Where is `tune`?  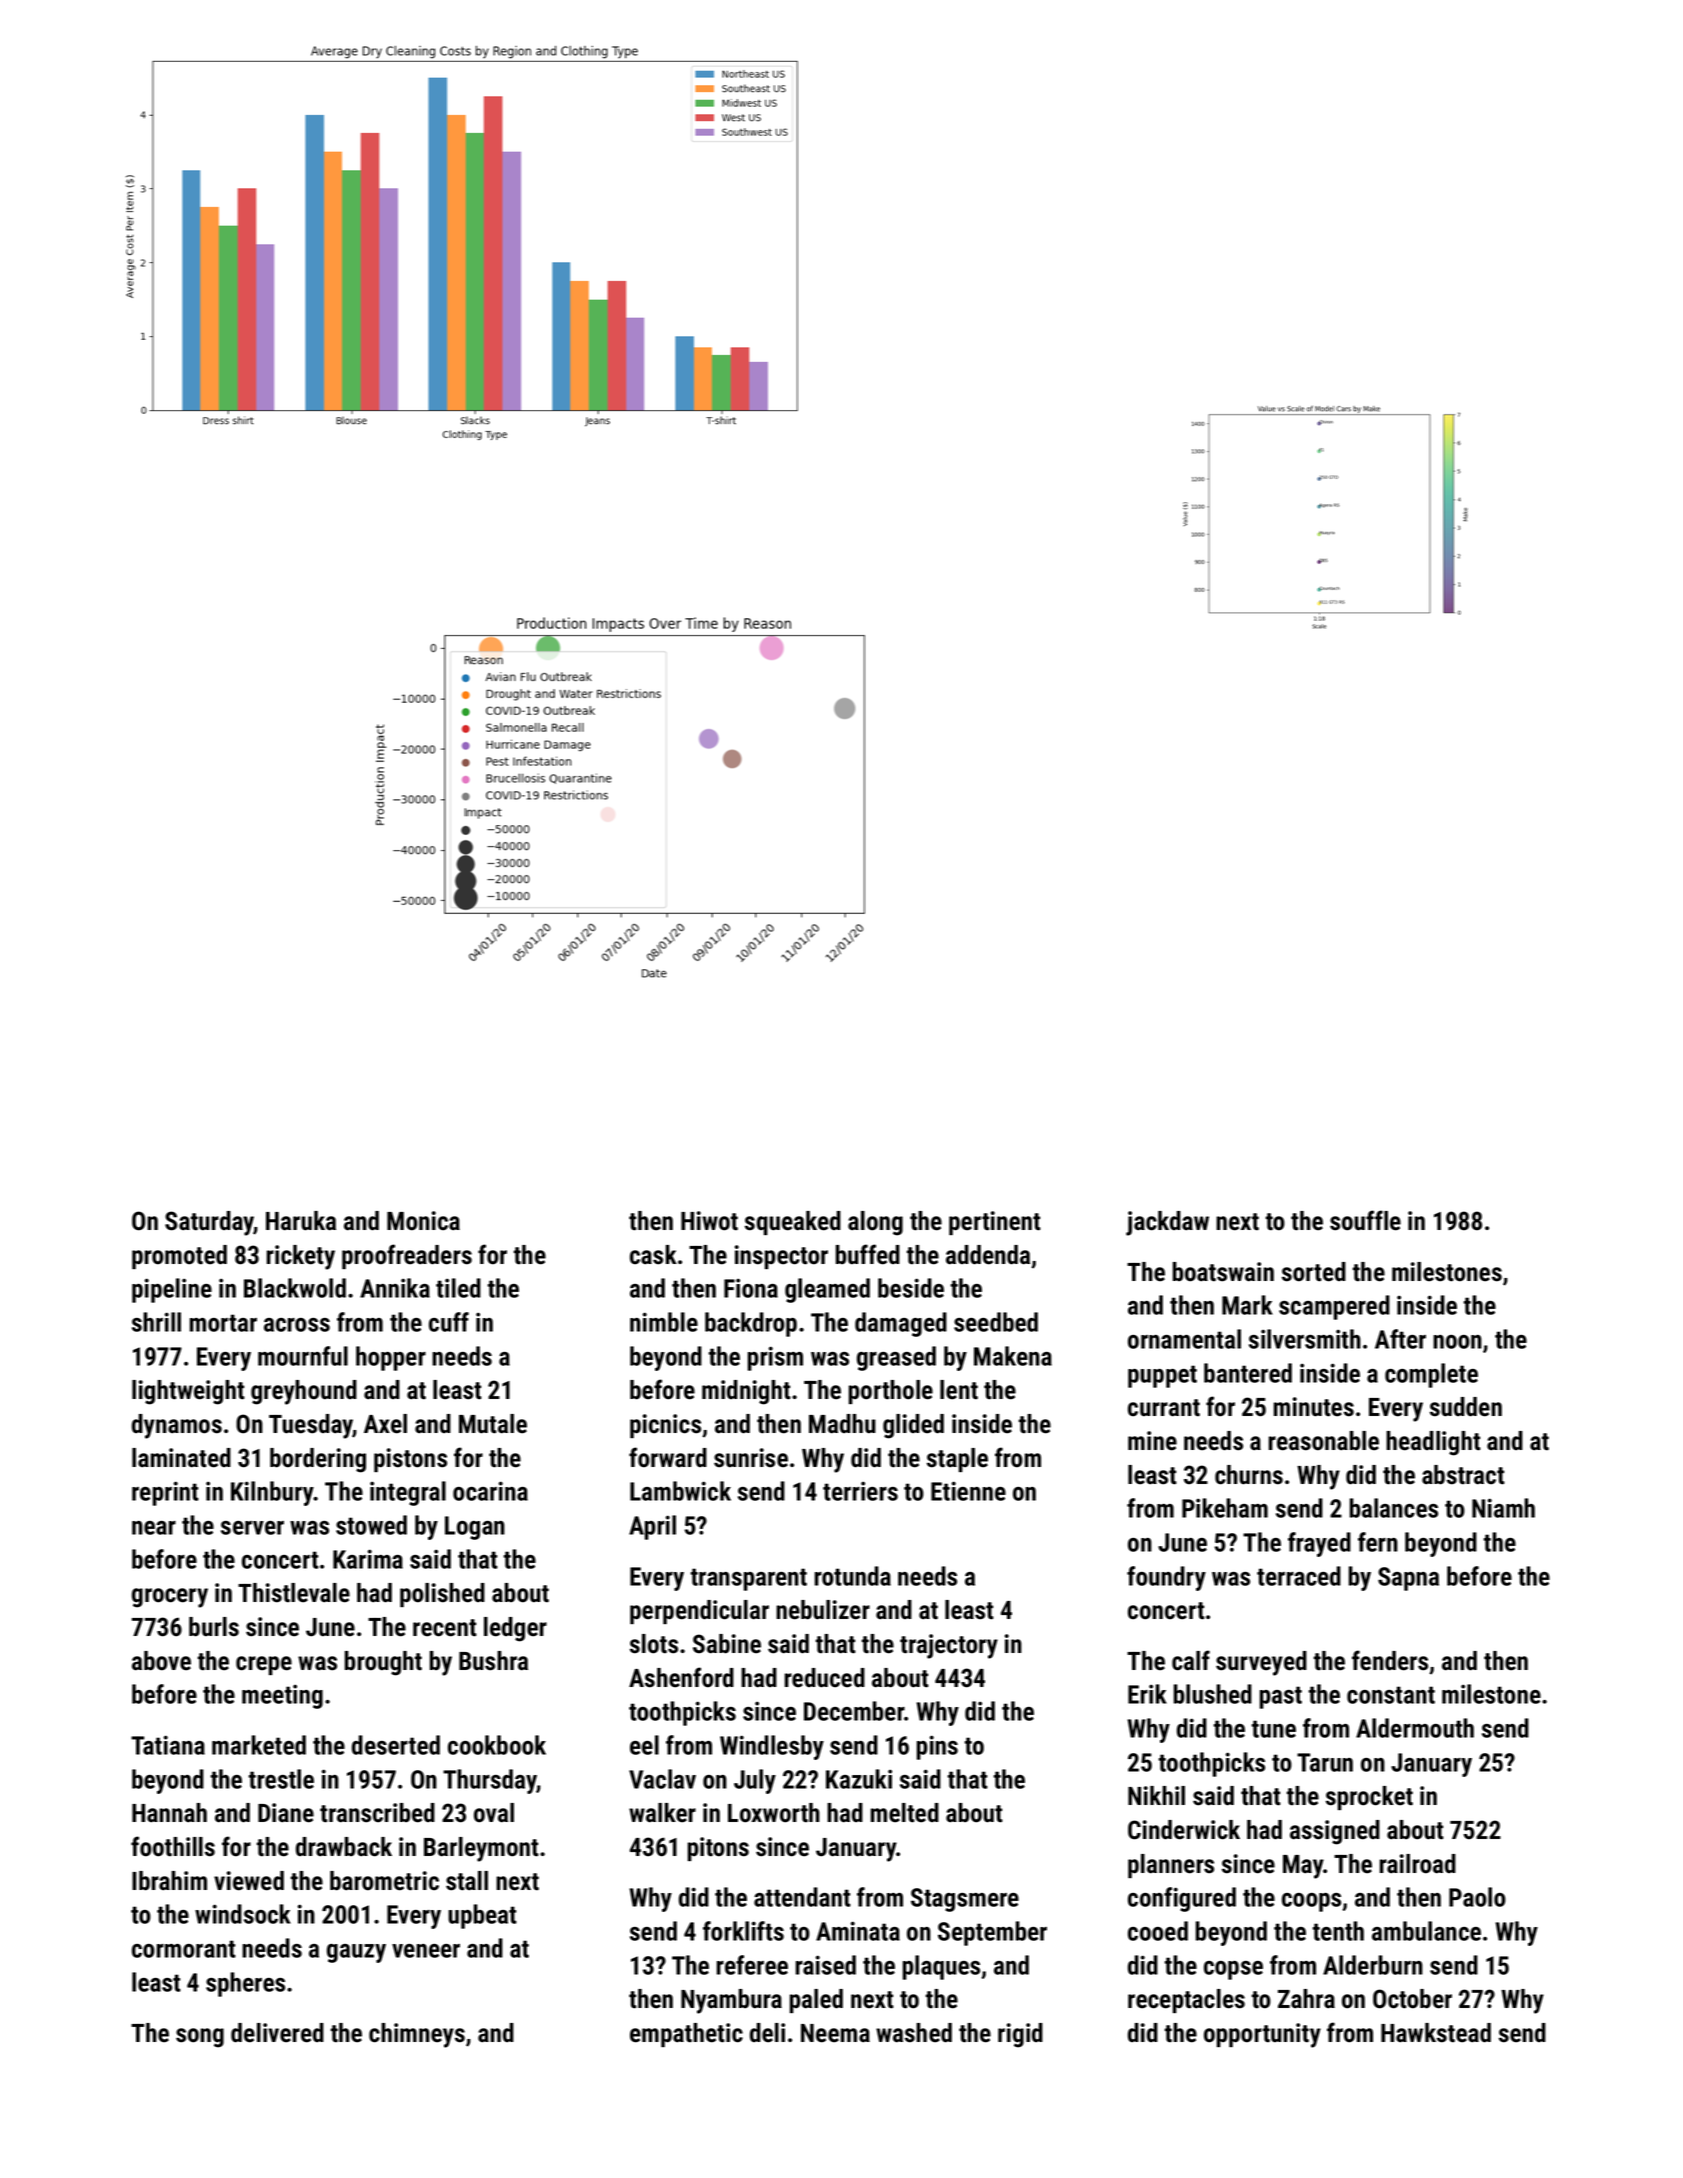
tune is located at coordinates (1273, 1729).
